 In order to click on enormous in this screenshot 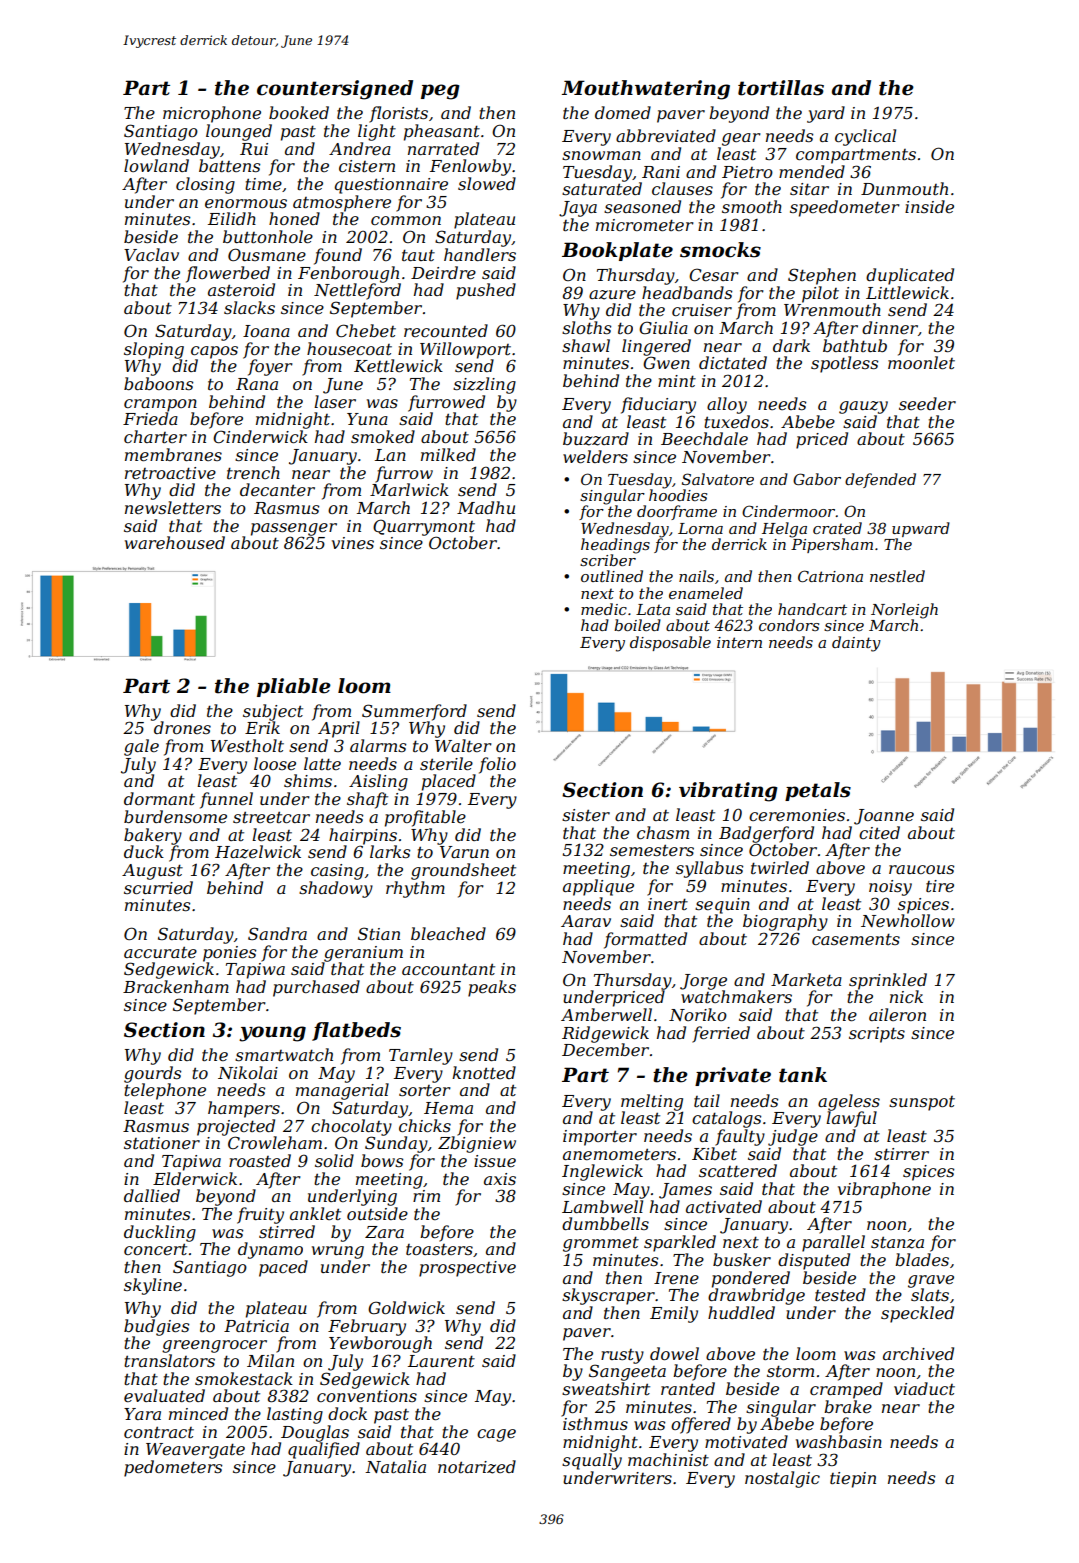, I will do `click(246, 203)`.
